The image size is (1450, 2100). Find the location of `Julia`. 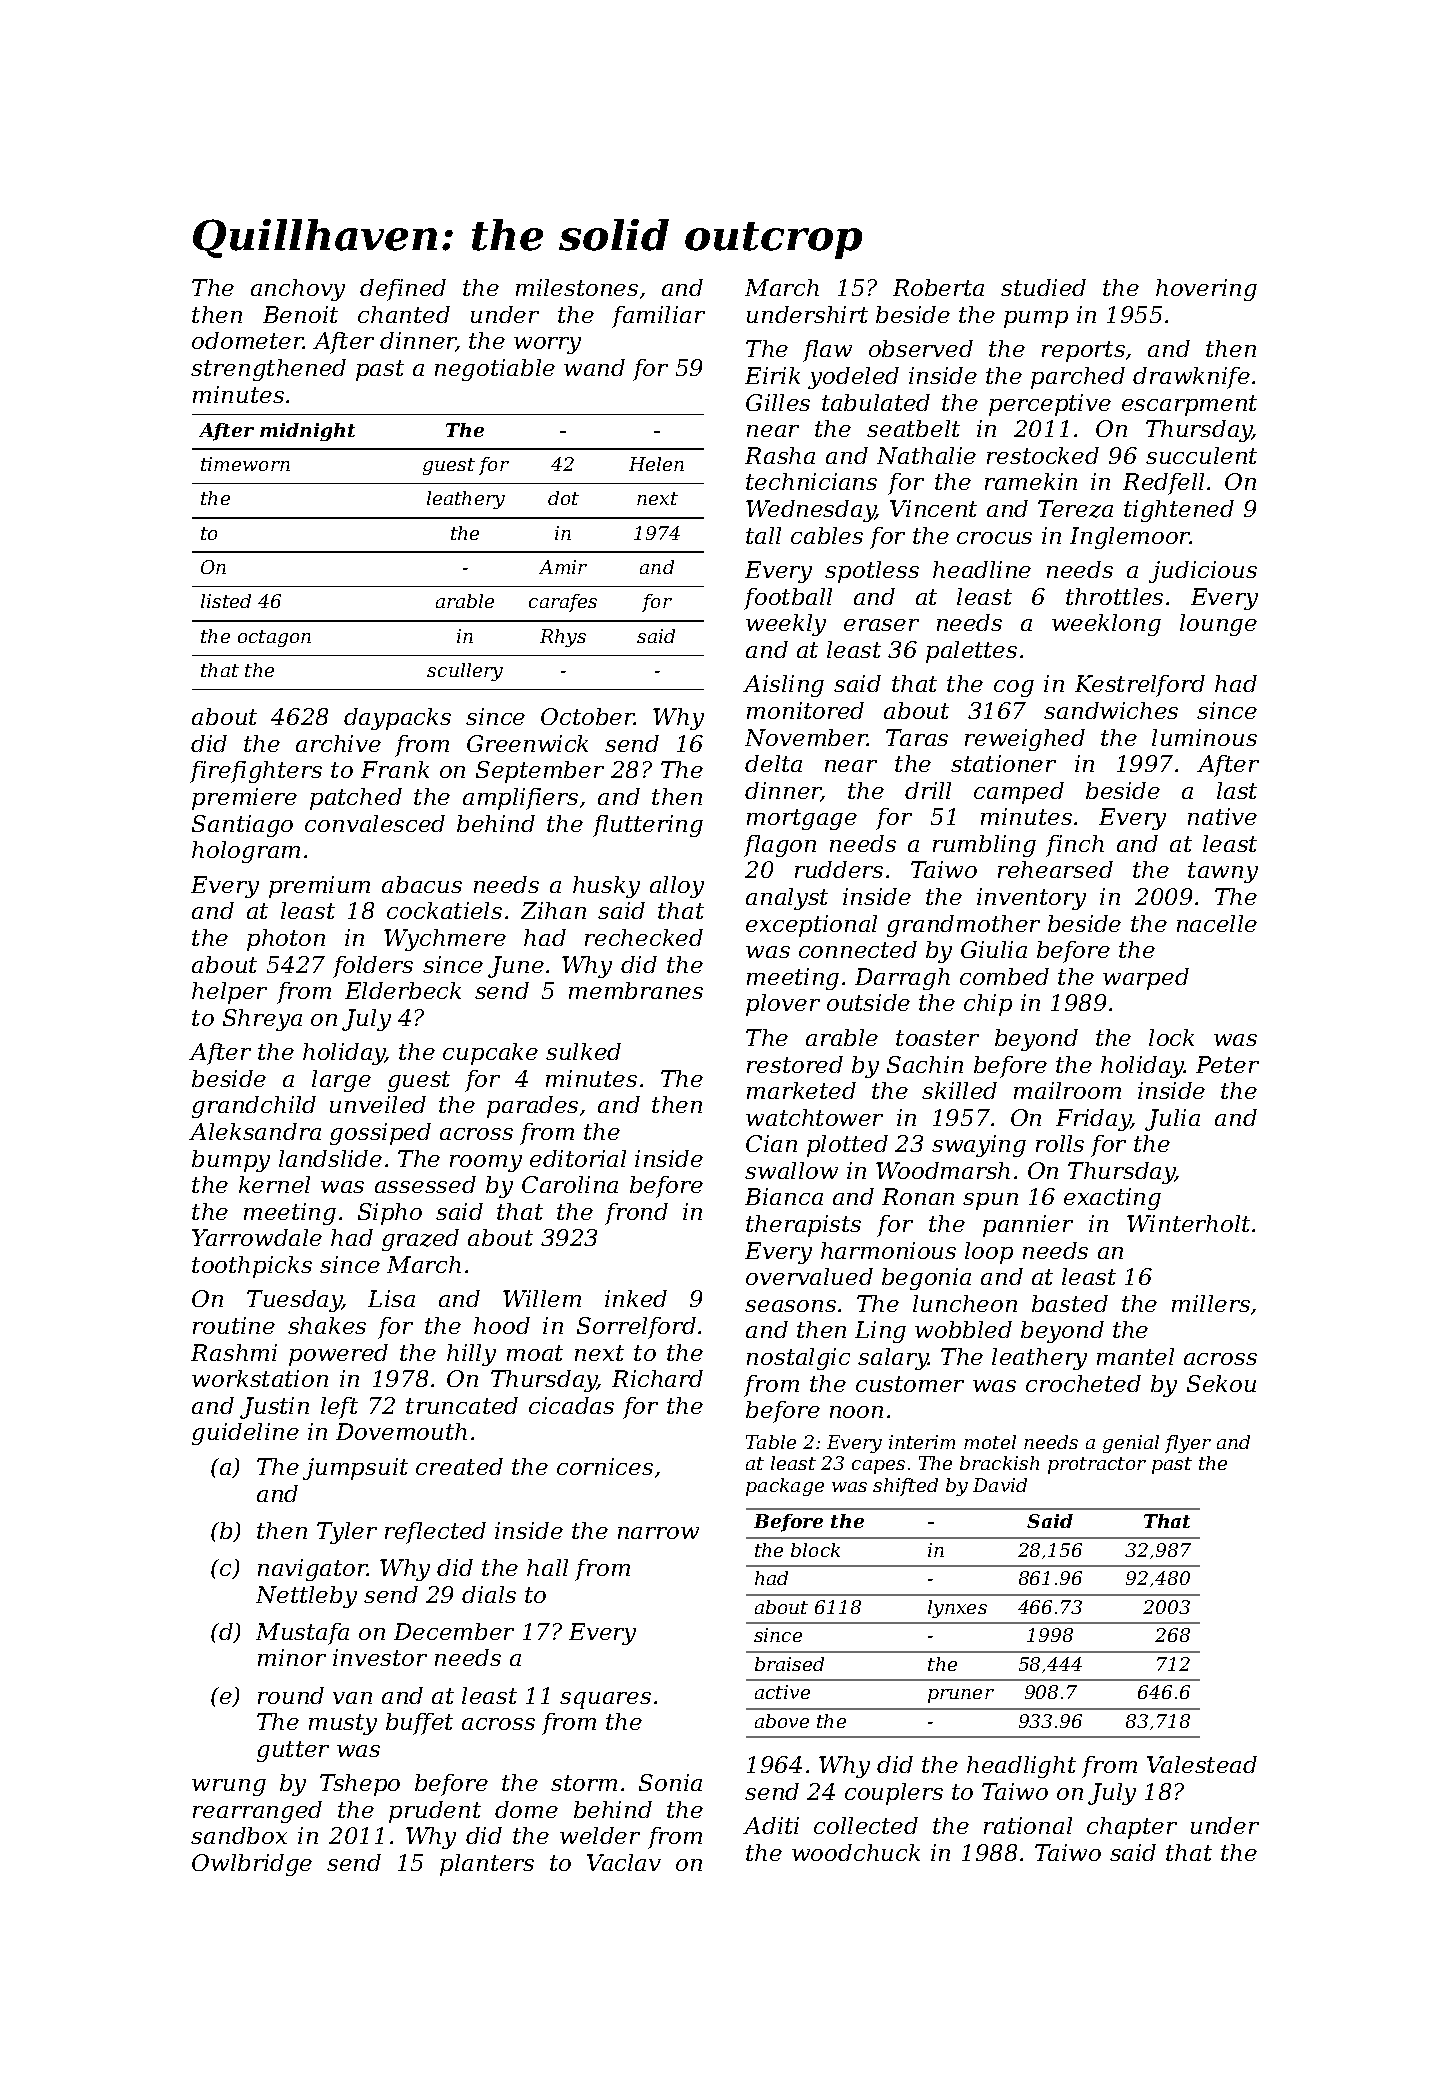

Julia is located at coordinates (1172, 1120).
